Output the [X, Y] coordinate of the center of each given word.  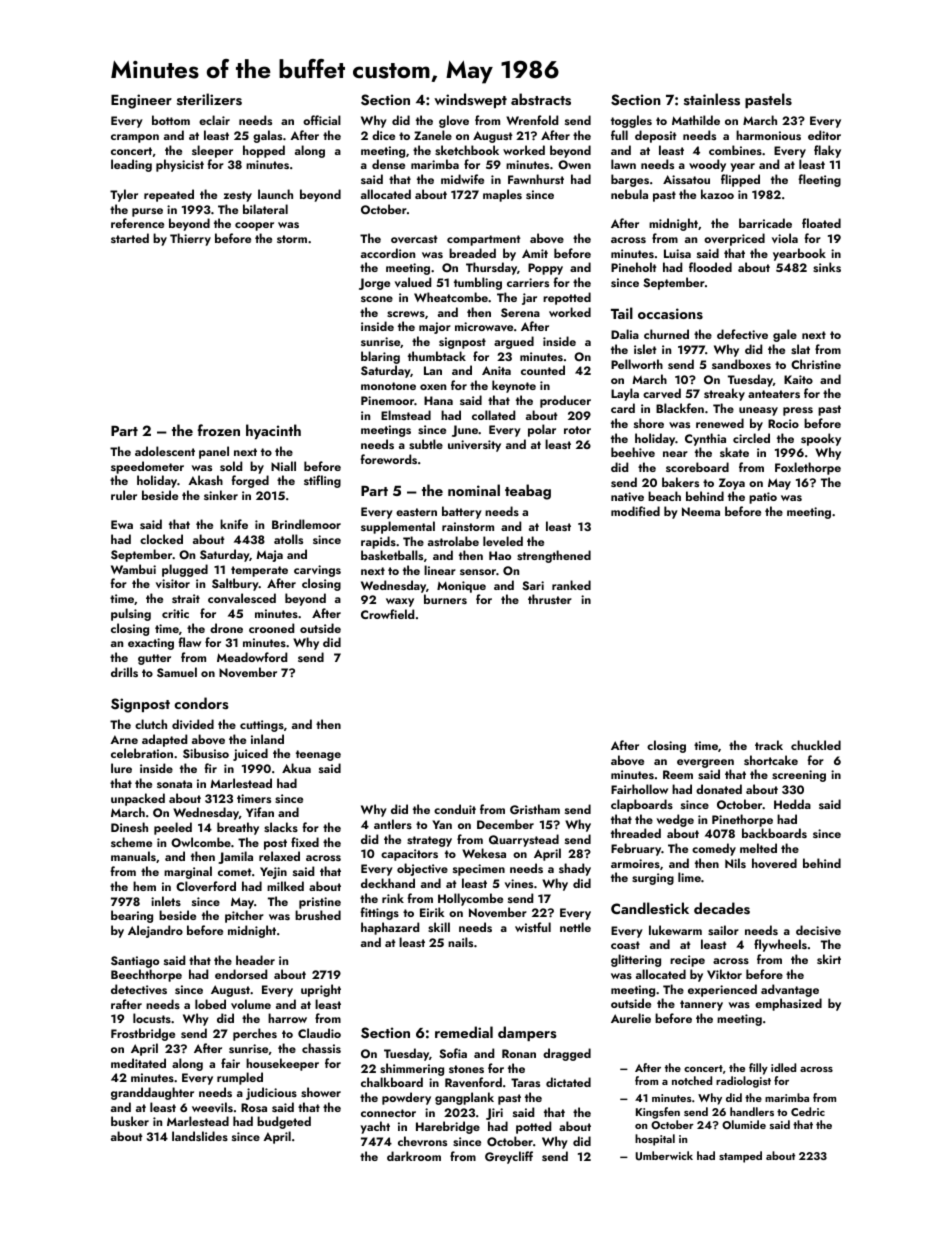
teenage [318, 755]
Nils [735, 863]
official [322, 120]
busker [130, 1121]
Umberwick [664, 1156]
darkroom [414, 1156]
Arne [124, 739]
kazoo [717, 194]
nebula [629, 194]
